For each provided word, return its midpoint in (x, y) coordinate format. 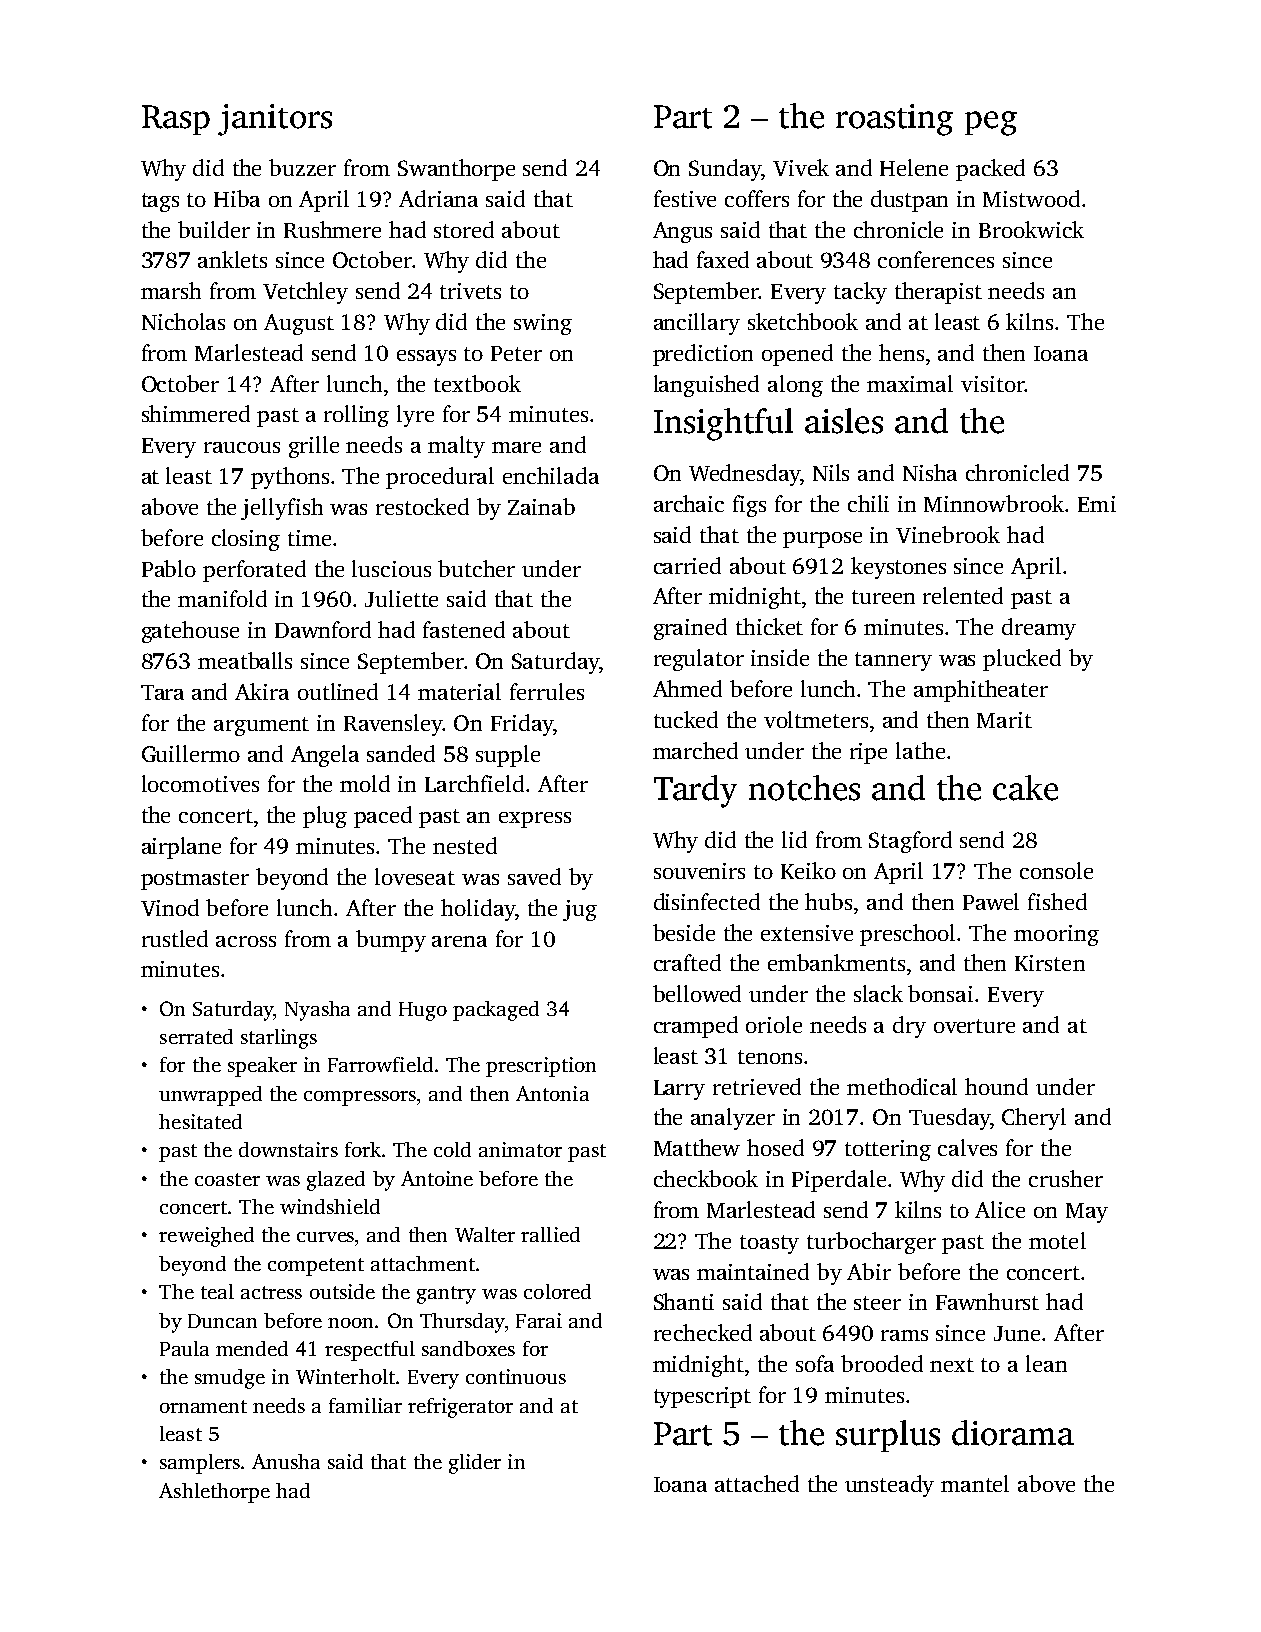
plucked (1022, 660)
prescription (541, 1067)
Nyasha (317, 1011)
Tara (162, 692)
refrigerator (460, 1408)
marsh (171, 290)
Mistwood (1031, 198)
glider (475, 1464)
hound (996, 1086)
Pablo (169, 568)
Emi (1097, 504)
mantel (975, 1483)
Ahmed (687, 688)
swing (543, 324)
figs (749, 506)
